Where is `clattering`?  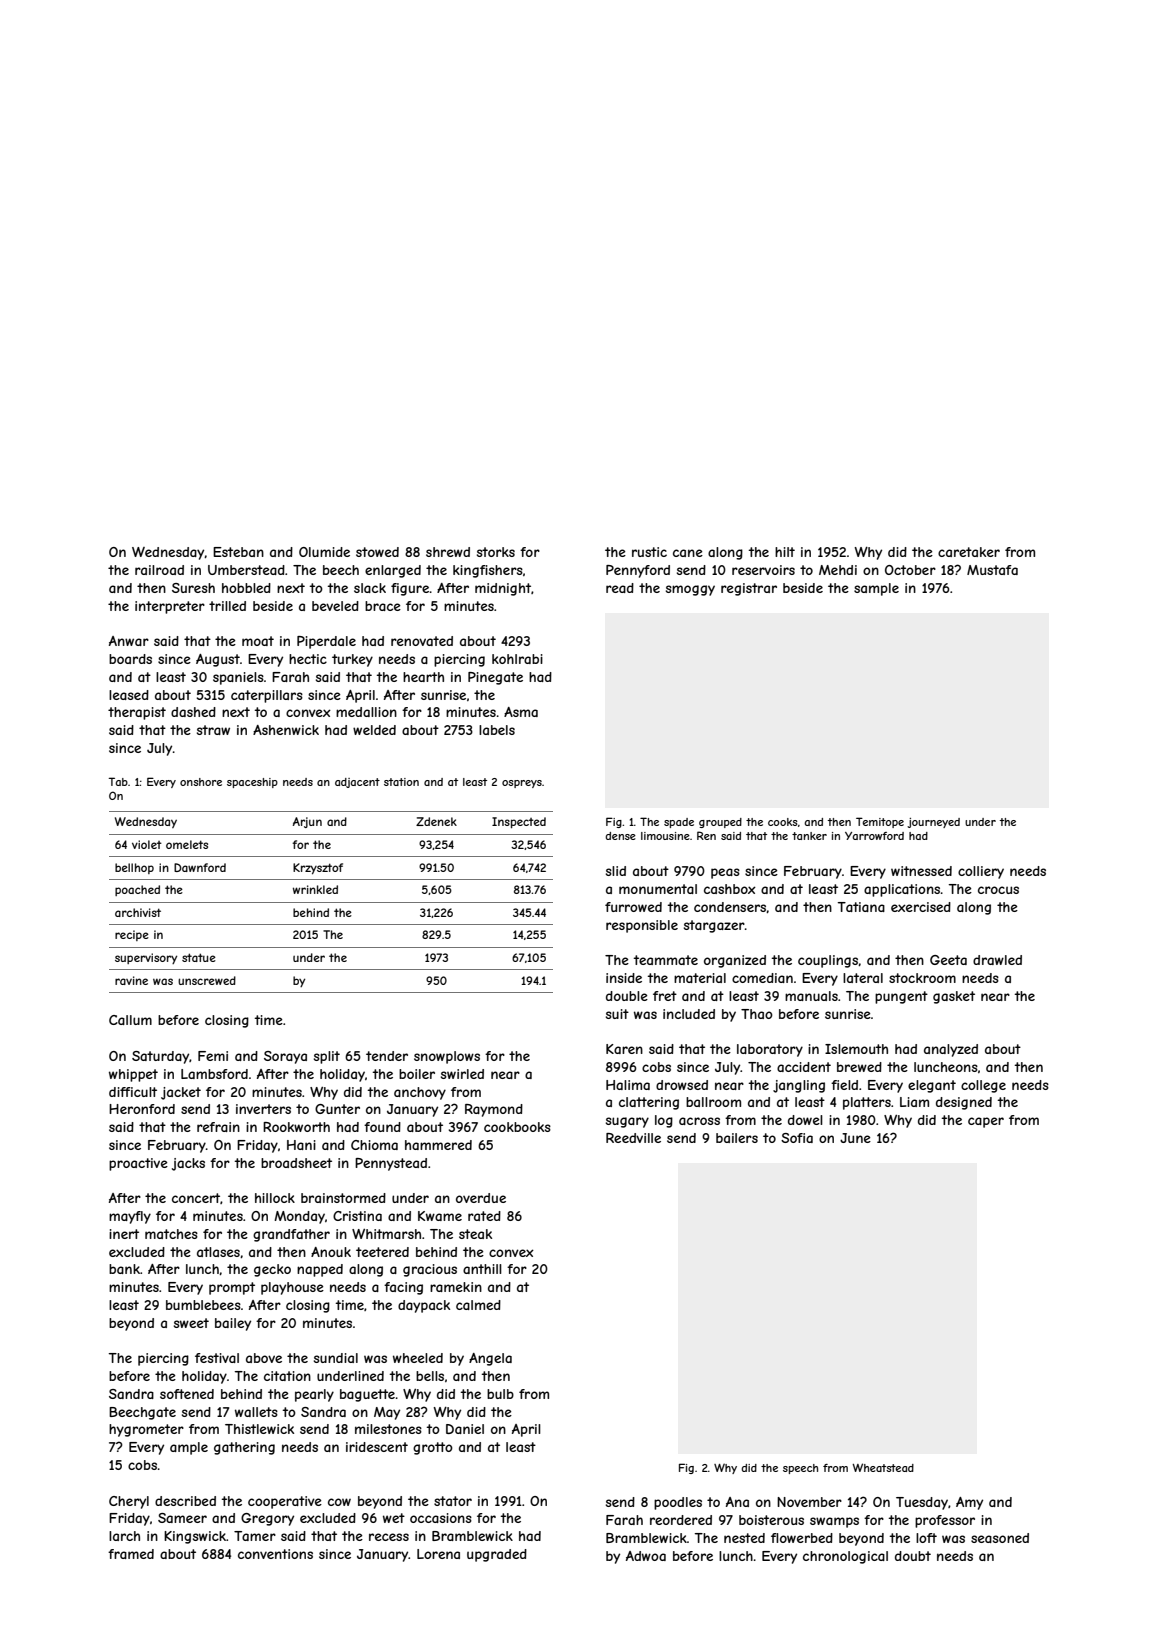 clattering is located at coordinates (649, 1103).
